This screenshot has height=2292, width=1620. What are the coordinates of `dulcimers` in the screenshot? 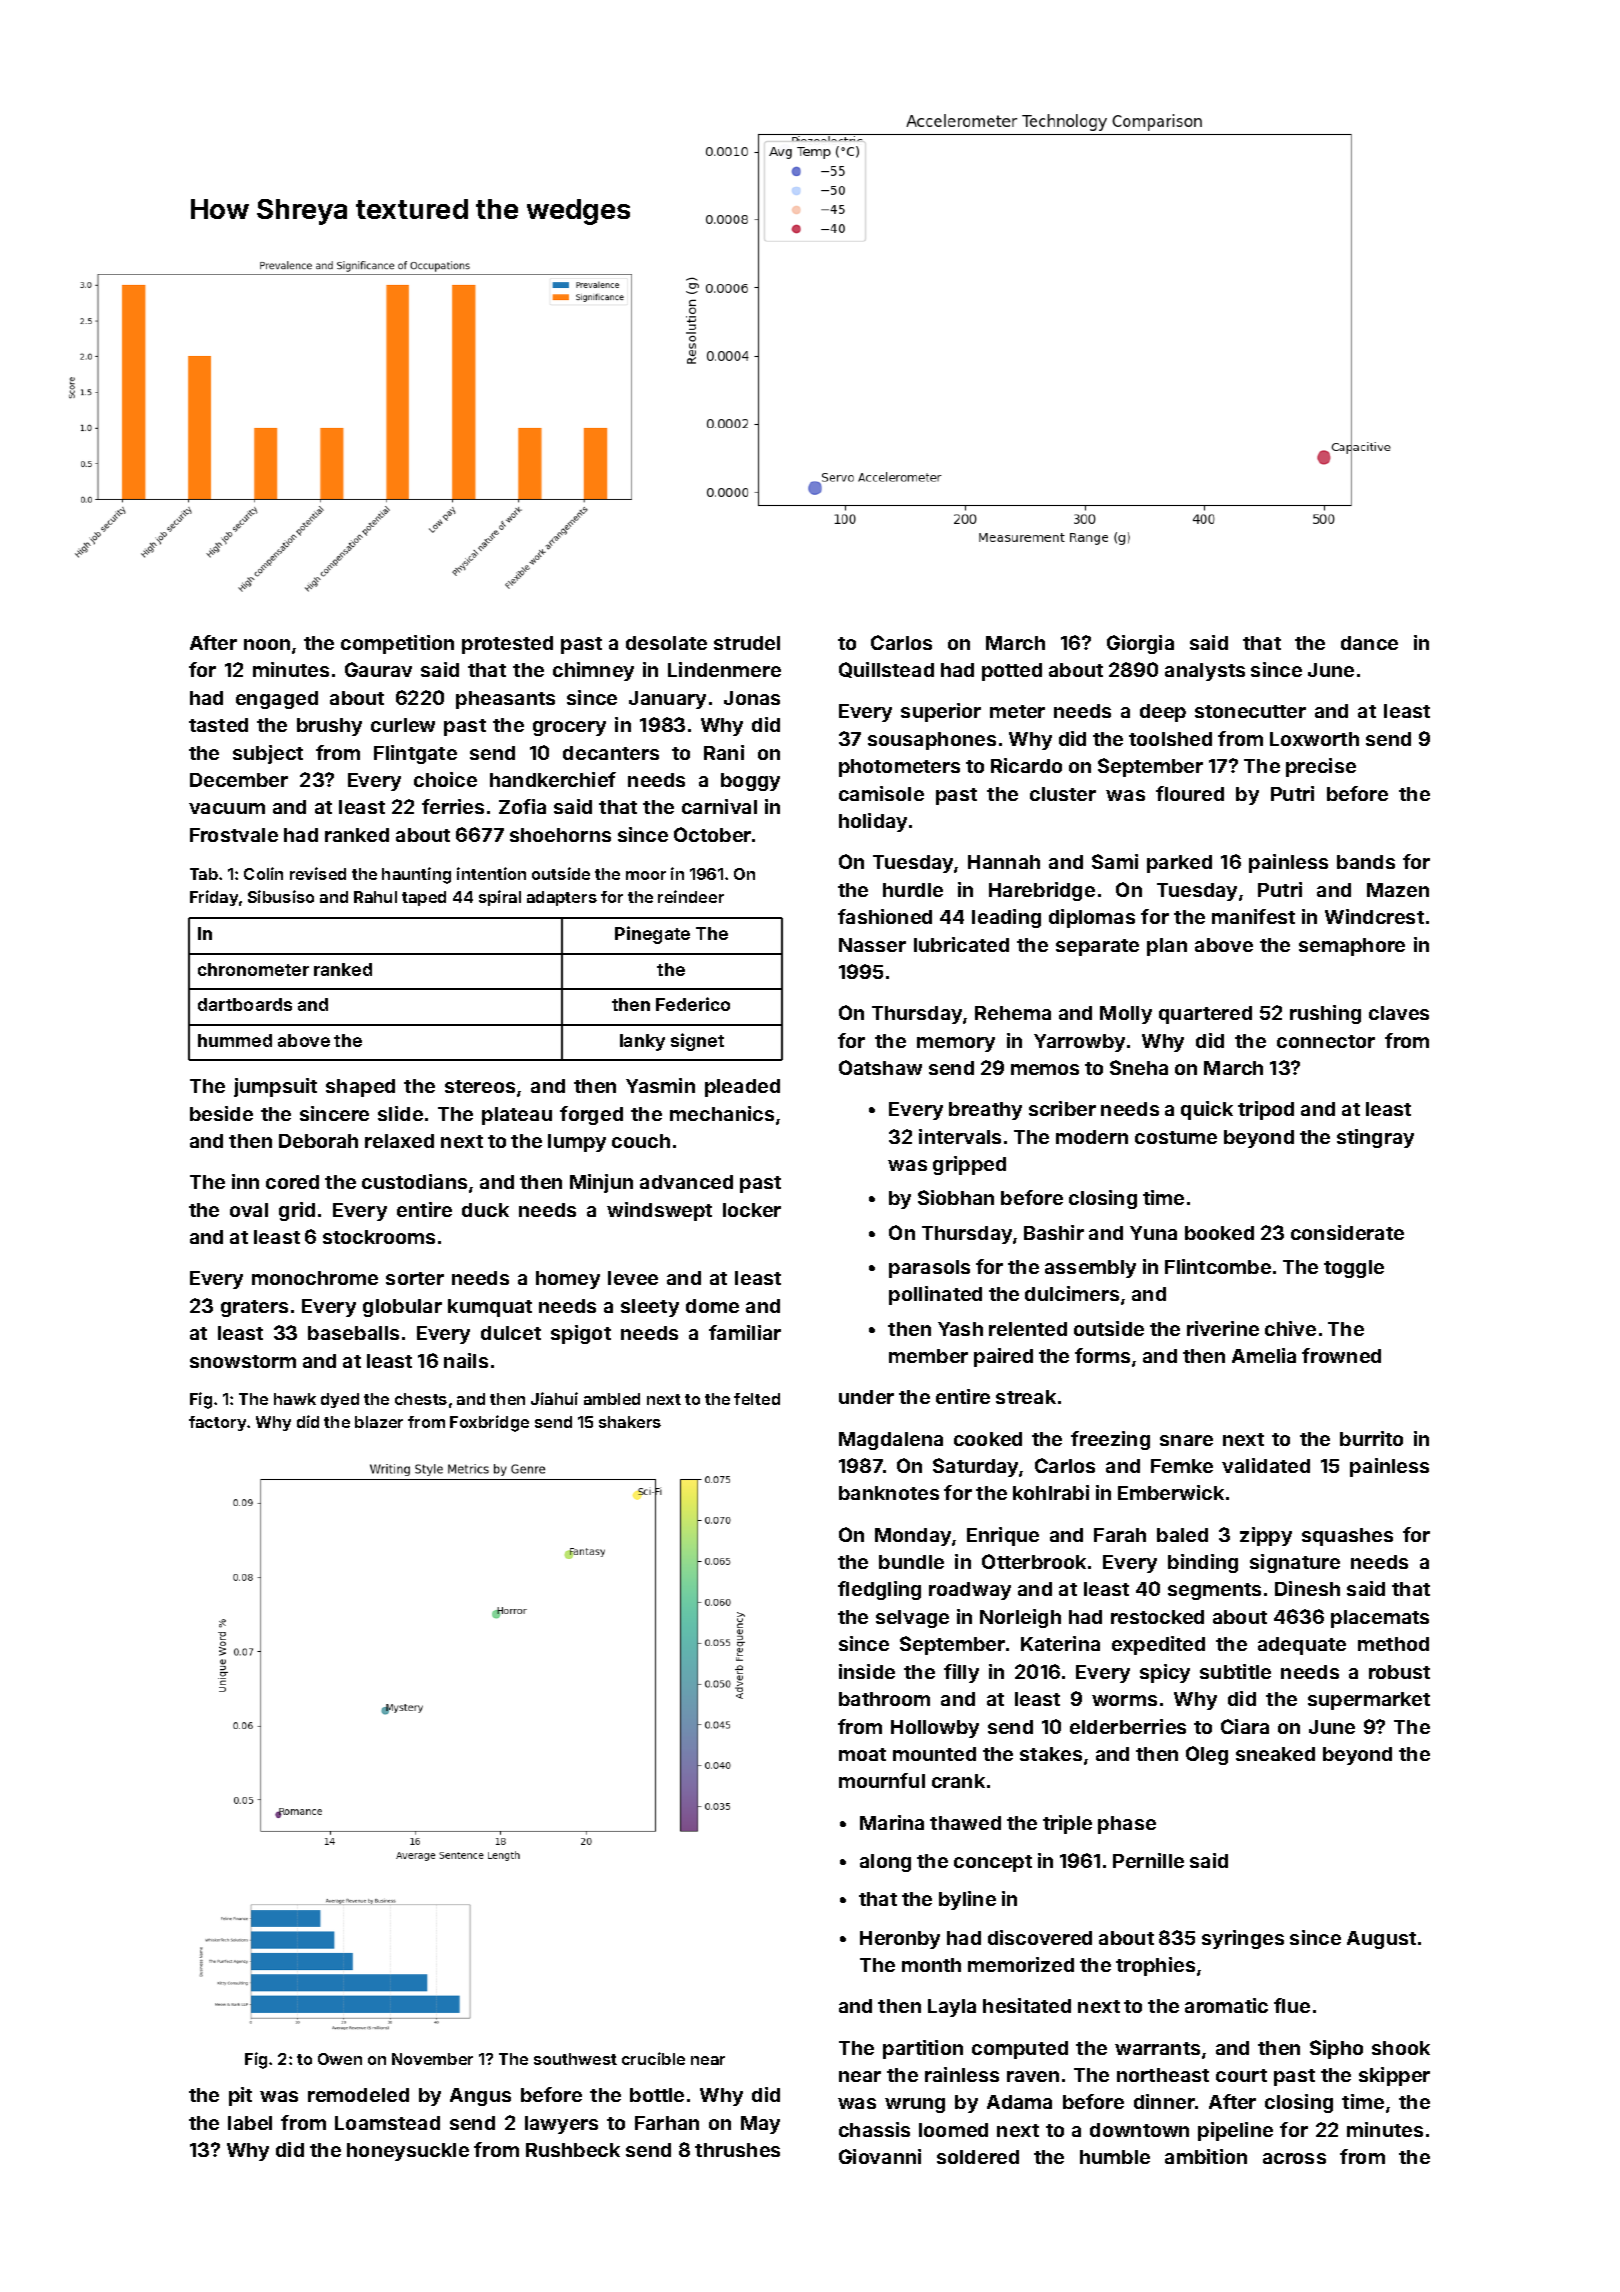 It's located at (1072, 1293).
